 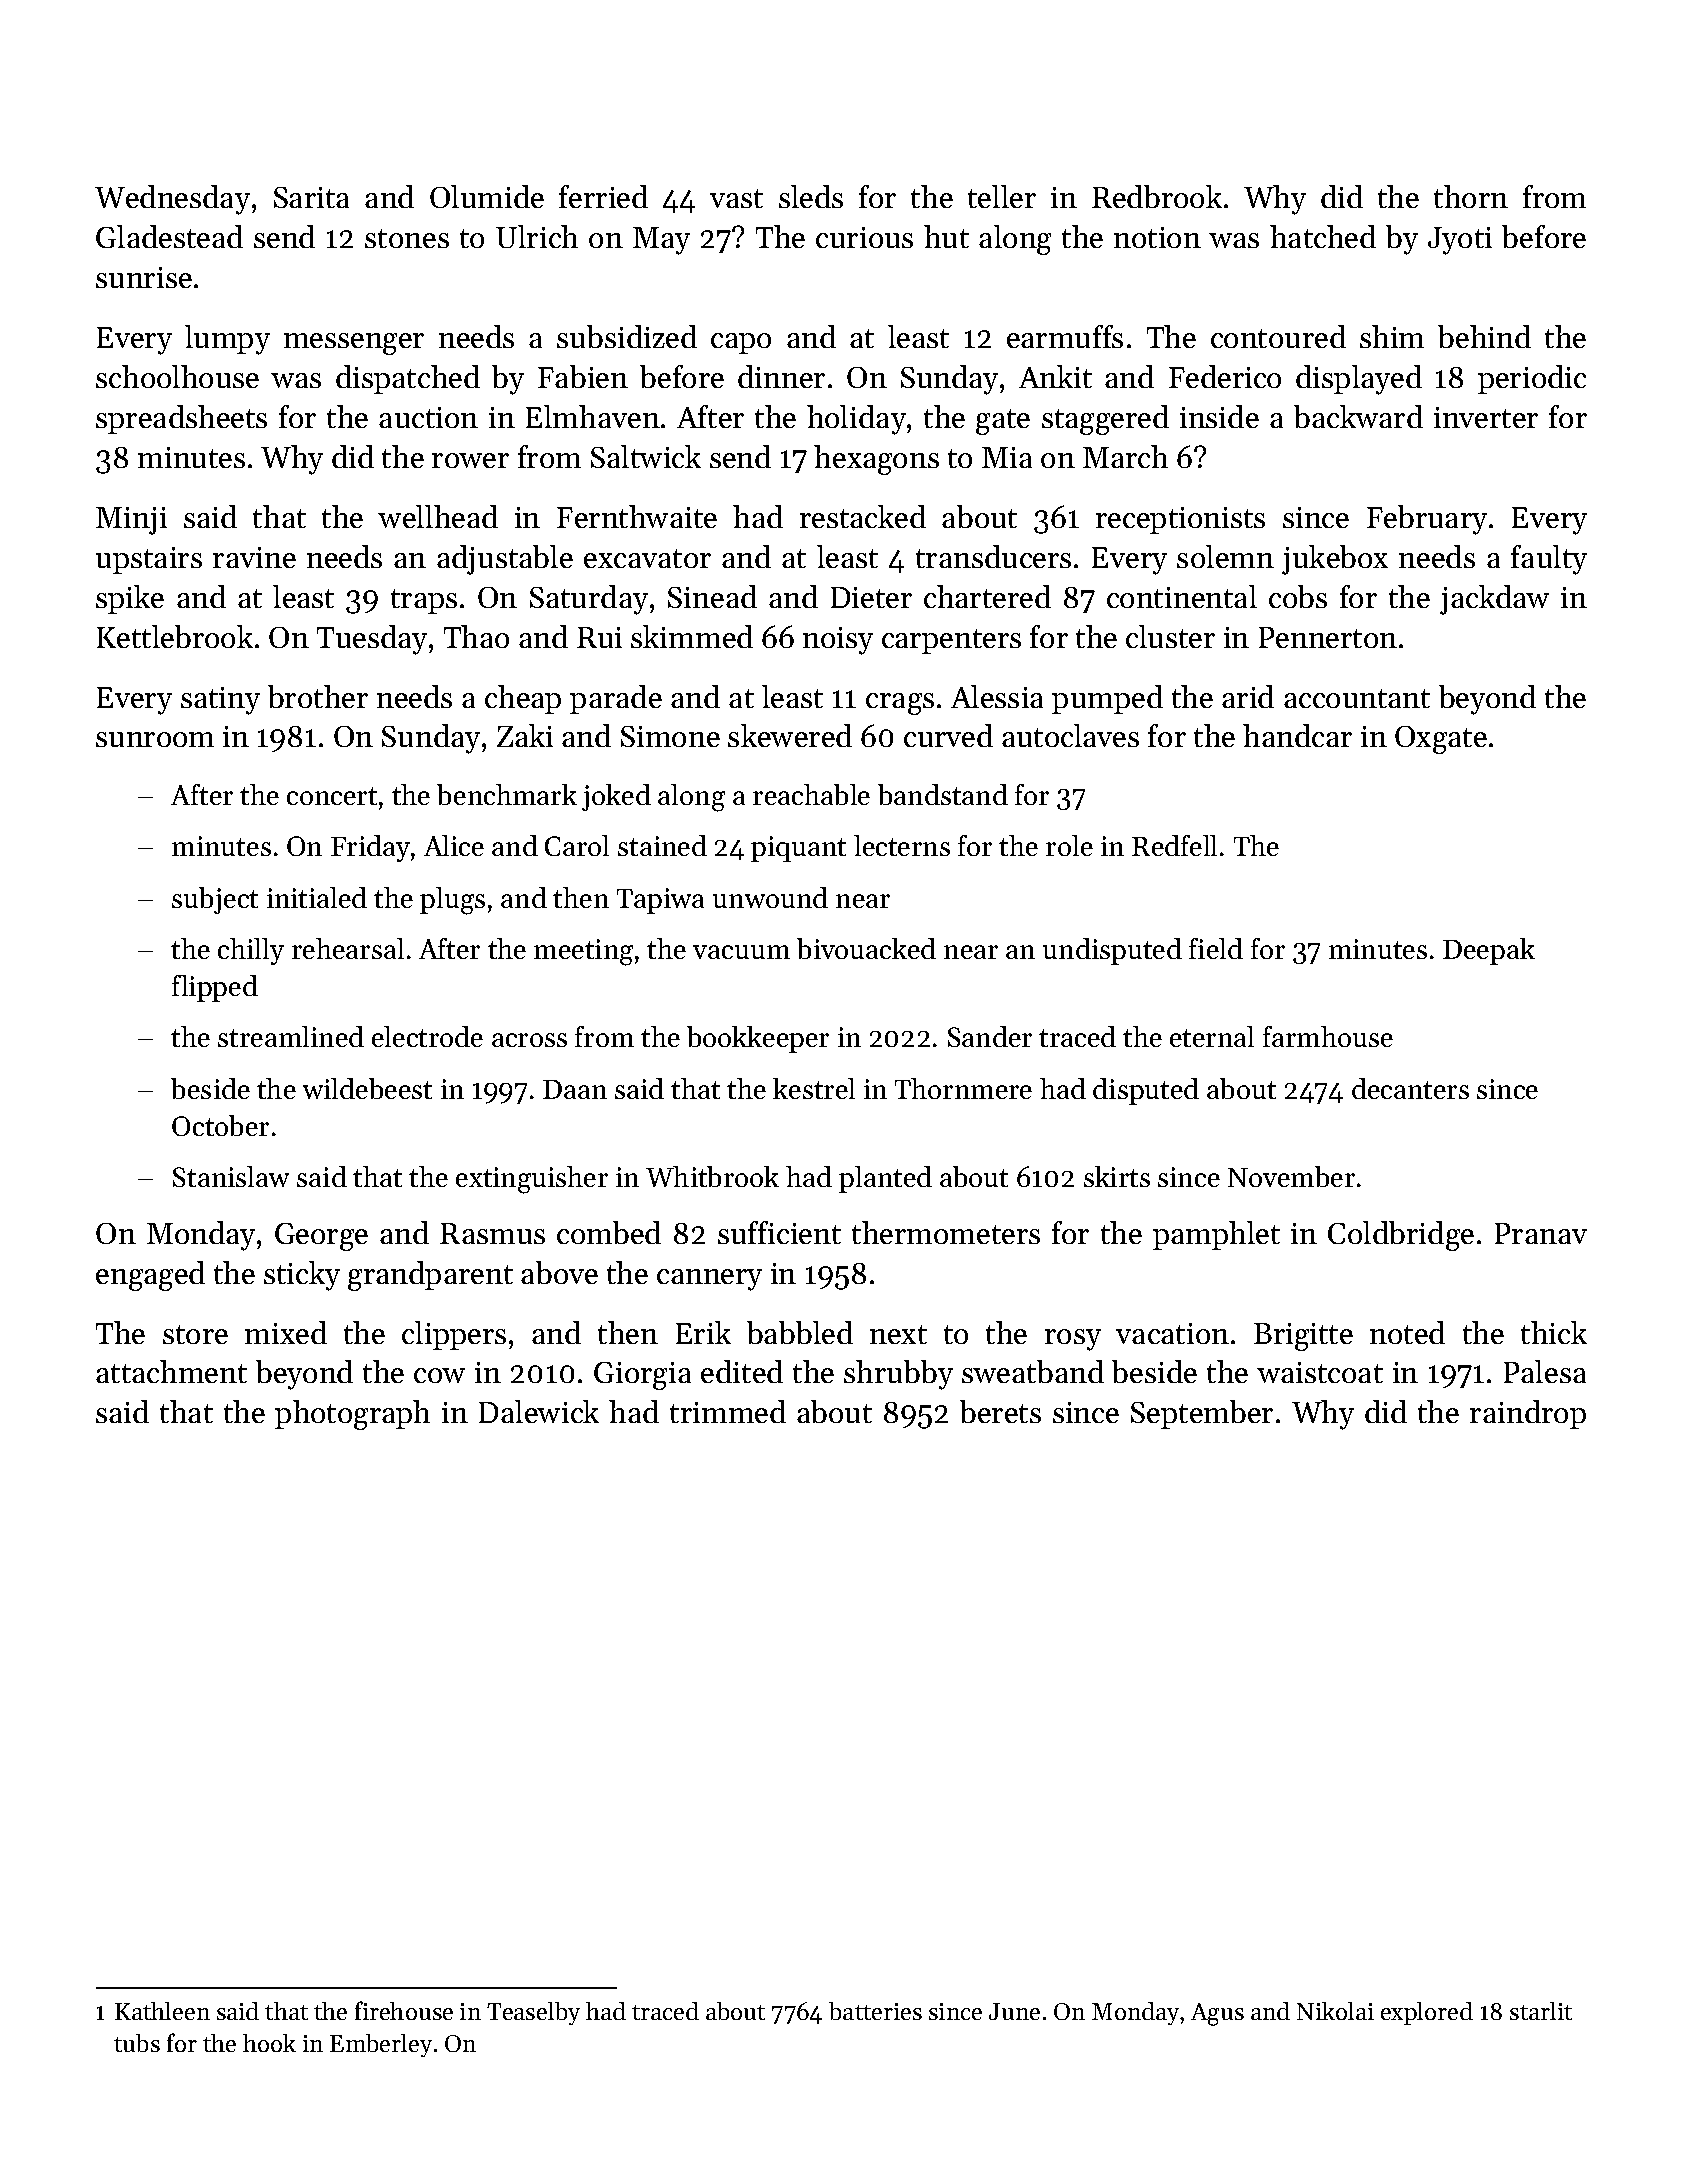 What do you see at coordinates (1489, 951) in the screenshot?
I see `Deepak` at bounding box center [1489, 951].
